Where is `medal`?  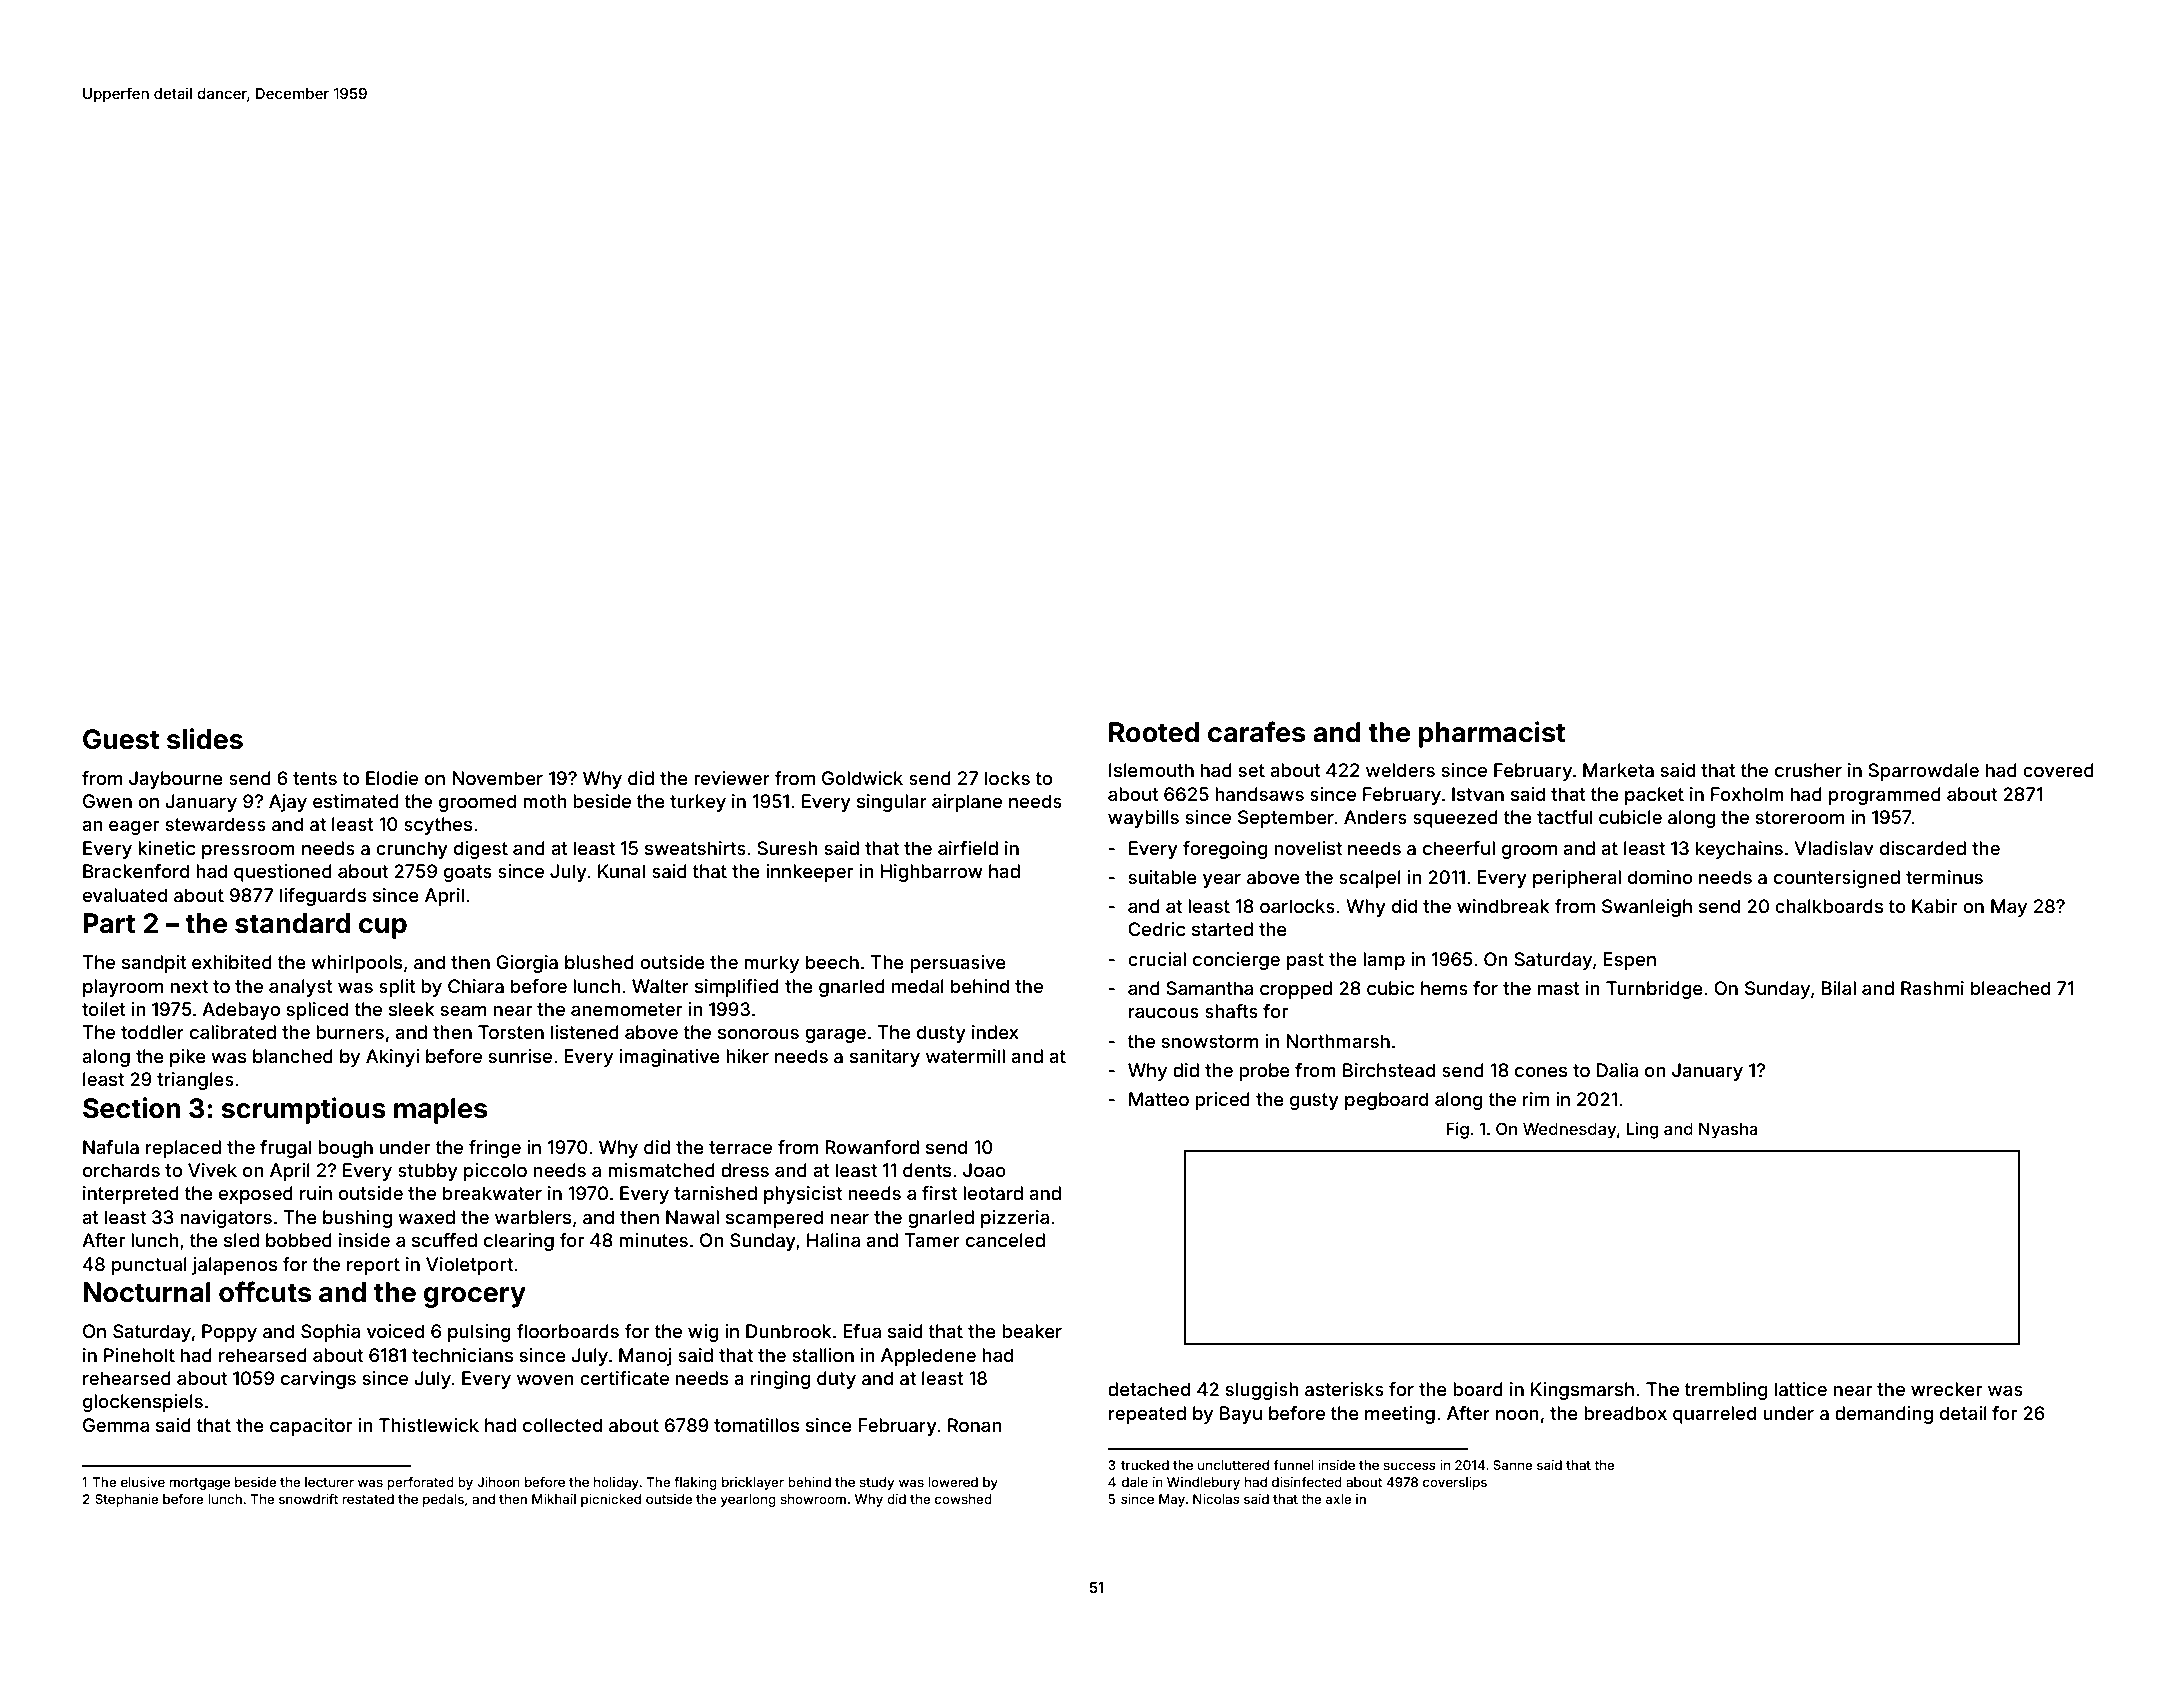
medal is located at coordinates (918, 986).
